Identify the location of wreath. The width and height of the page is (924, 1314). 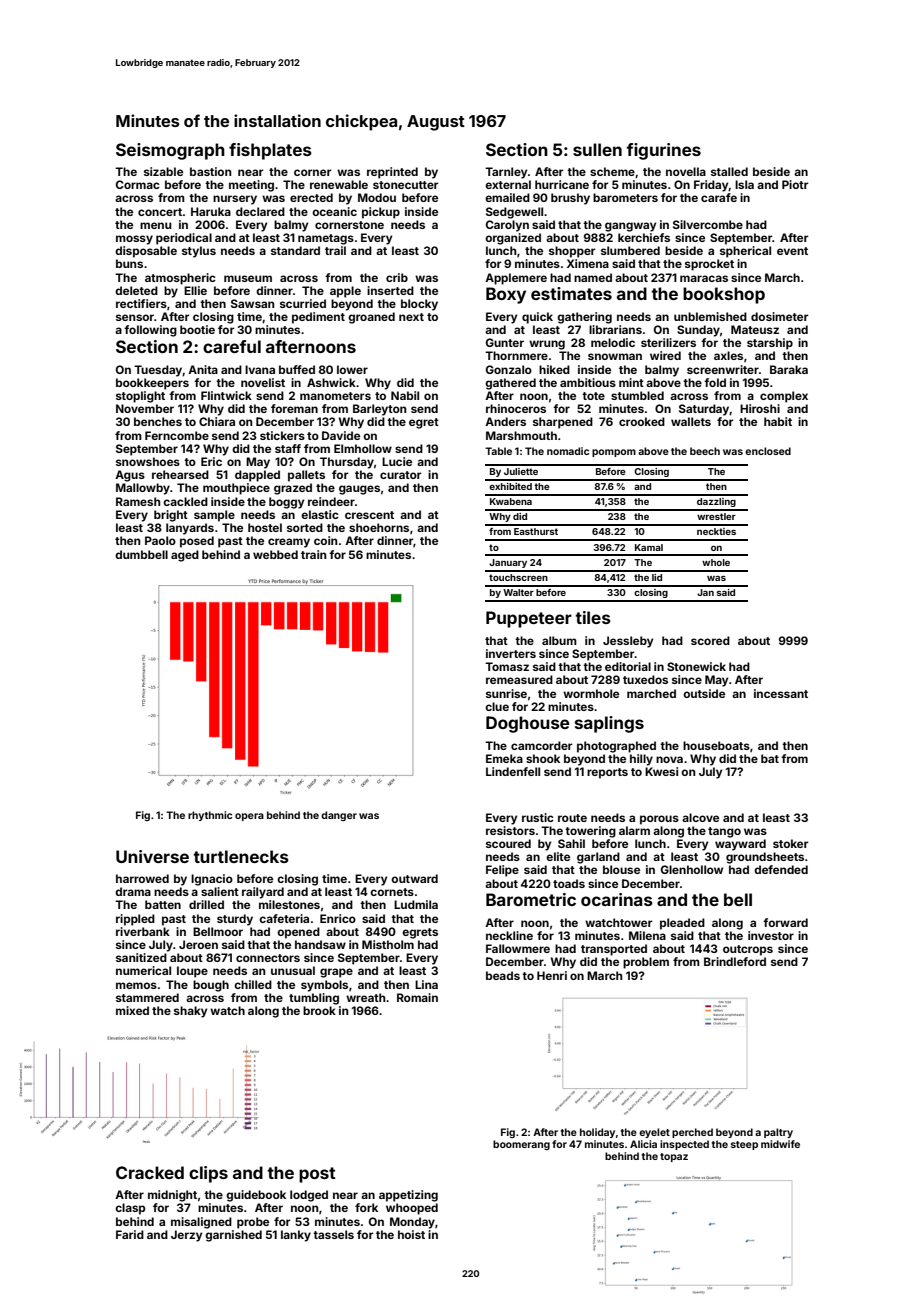
(366, 997).
